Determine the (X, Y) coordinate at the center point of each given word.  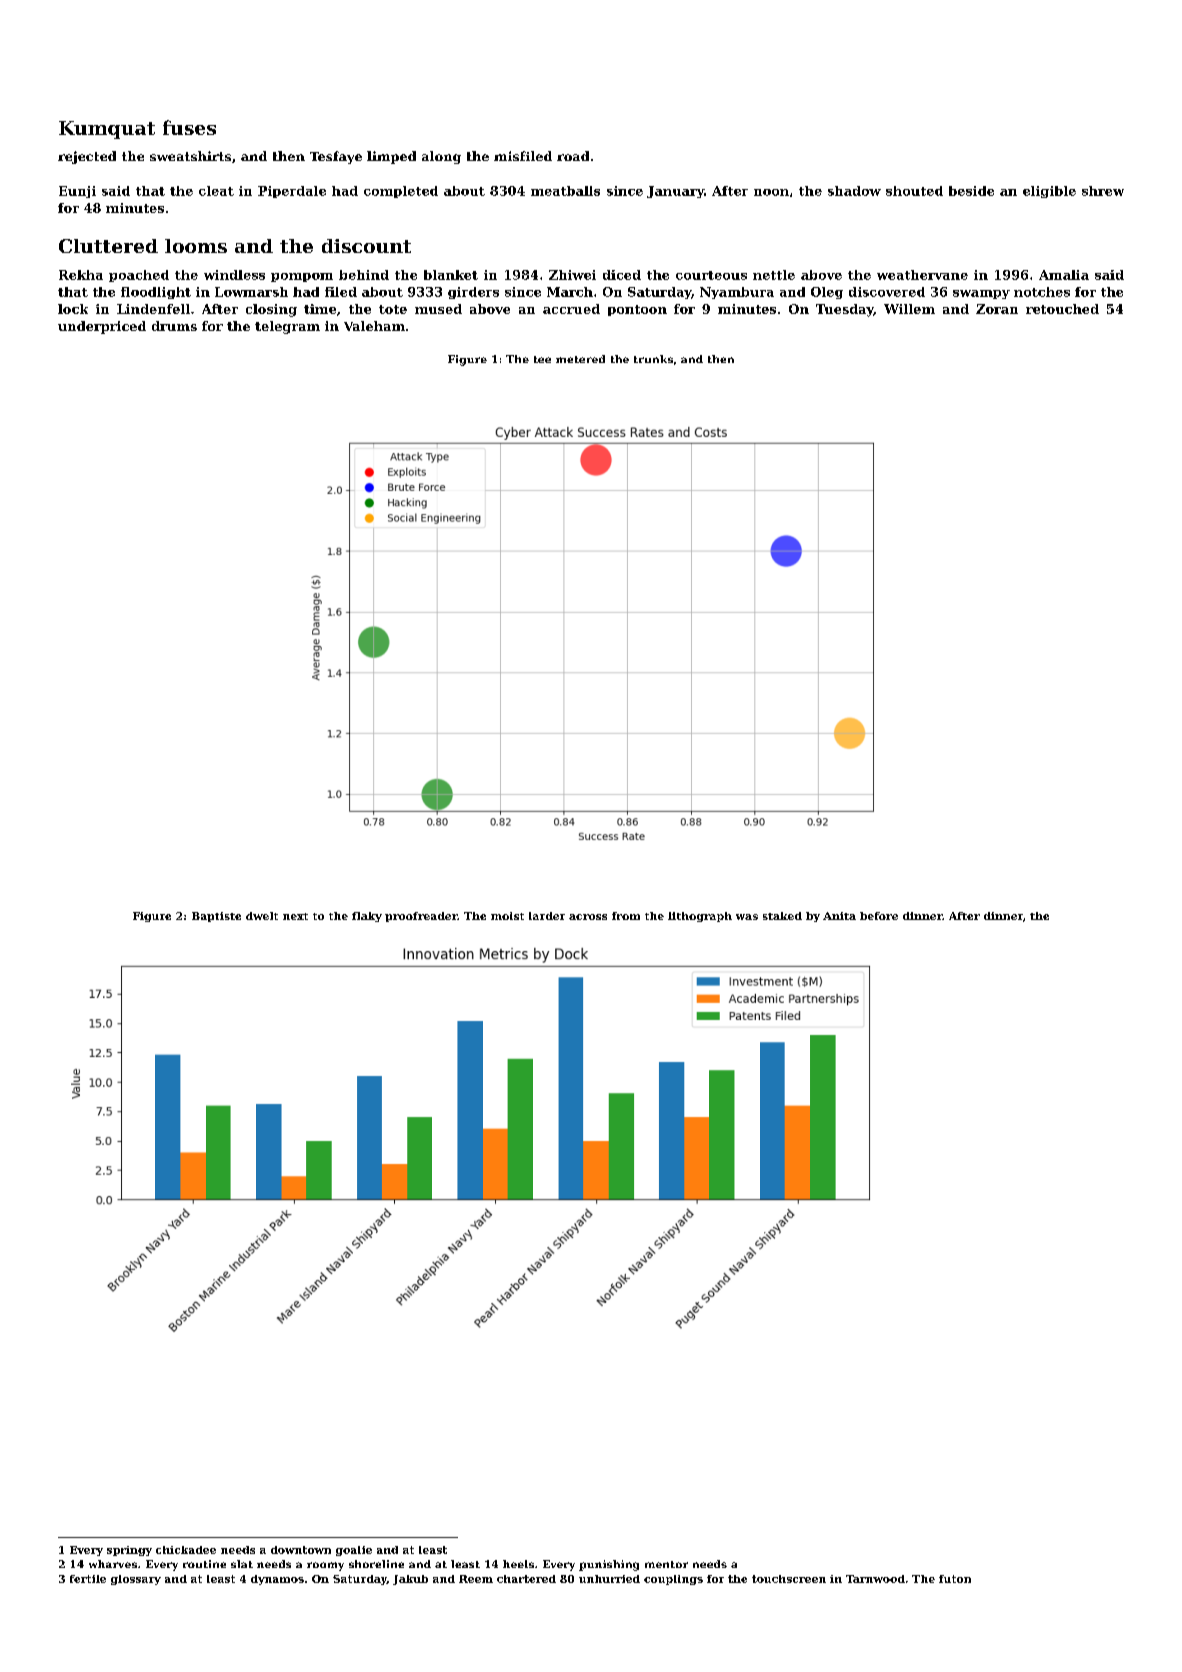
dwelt (262, 916)
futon (955, 1579)
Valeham (374, 326)
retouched (1062, 309)
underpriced (102, 327)
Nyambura (737, 293)
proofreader (421, 917)
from (626, 916)
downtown (301, 1550)
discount (366, 246)
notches (1042, 292)
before (879, 916)
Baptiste (216, 917)
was (747, 917)
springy (129, 1551)
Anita (839, 916)
